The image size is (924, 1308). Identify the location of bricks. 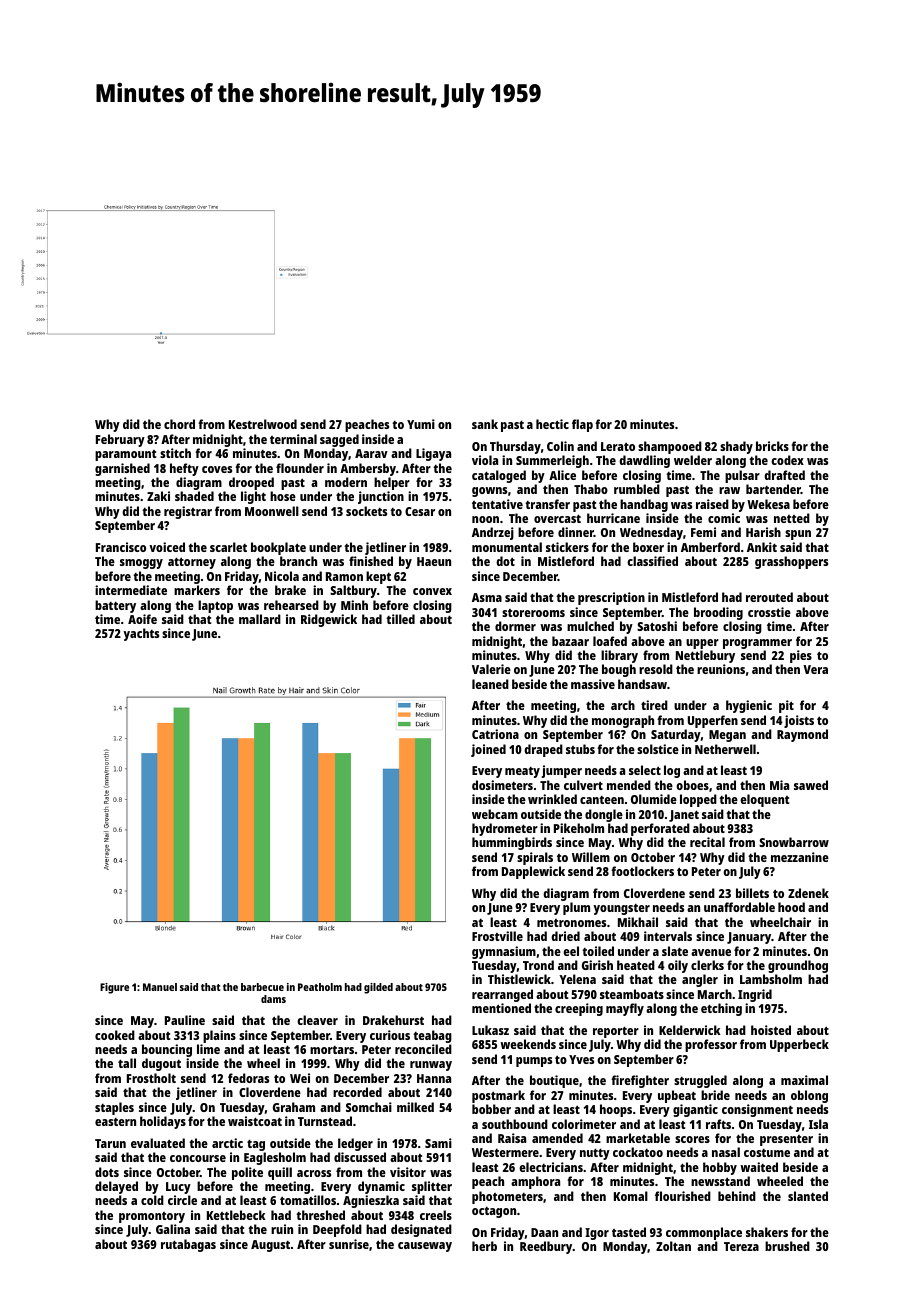
(772, 446).
